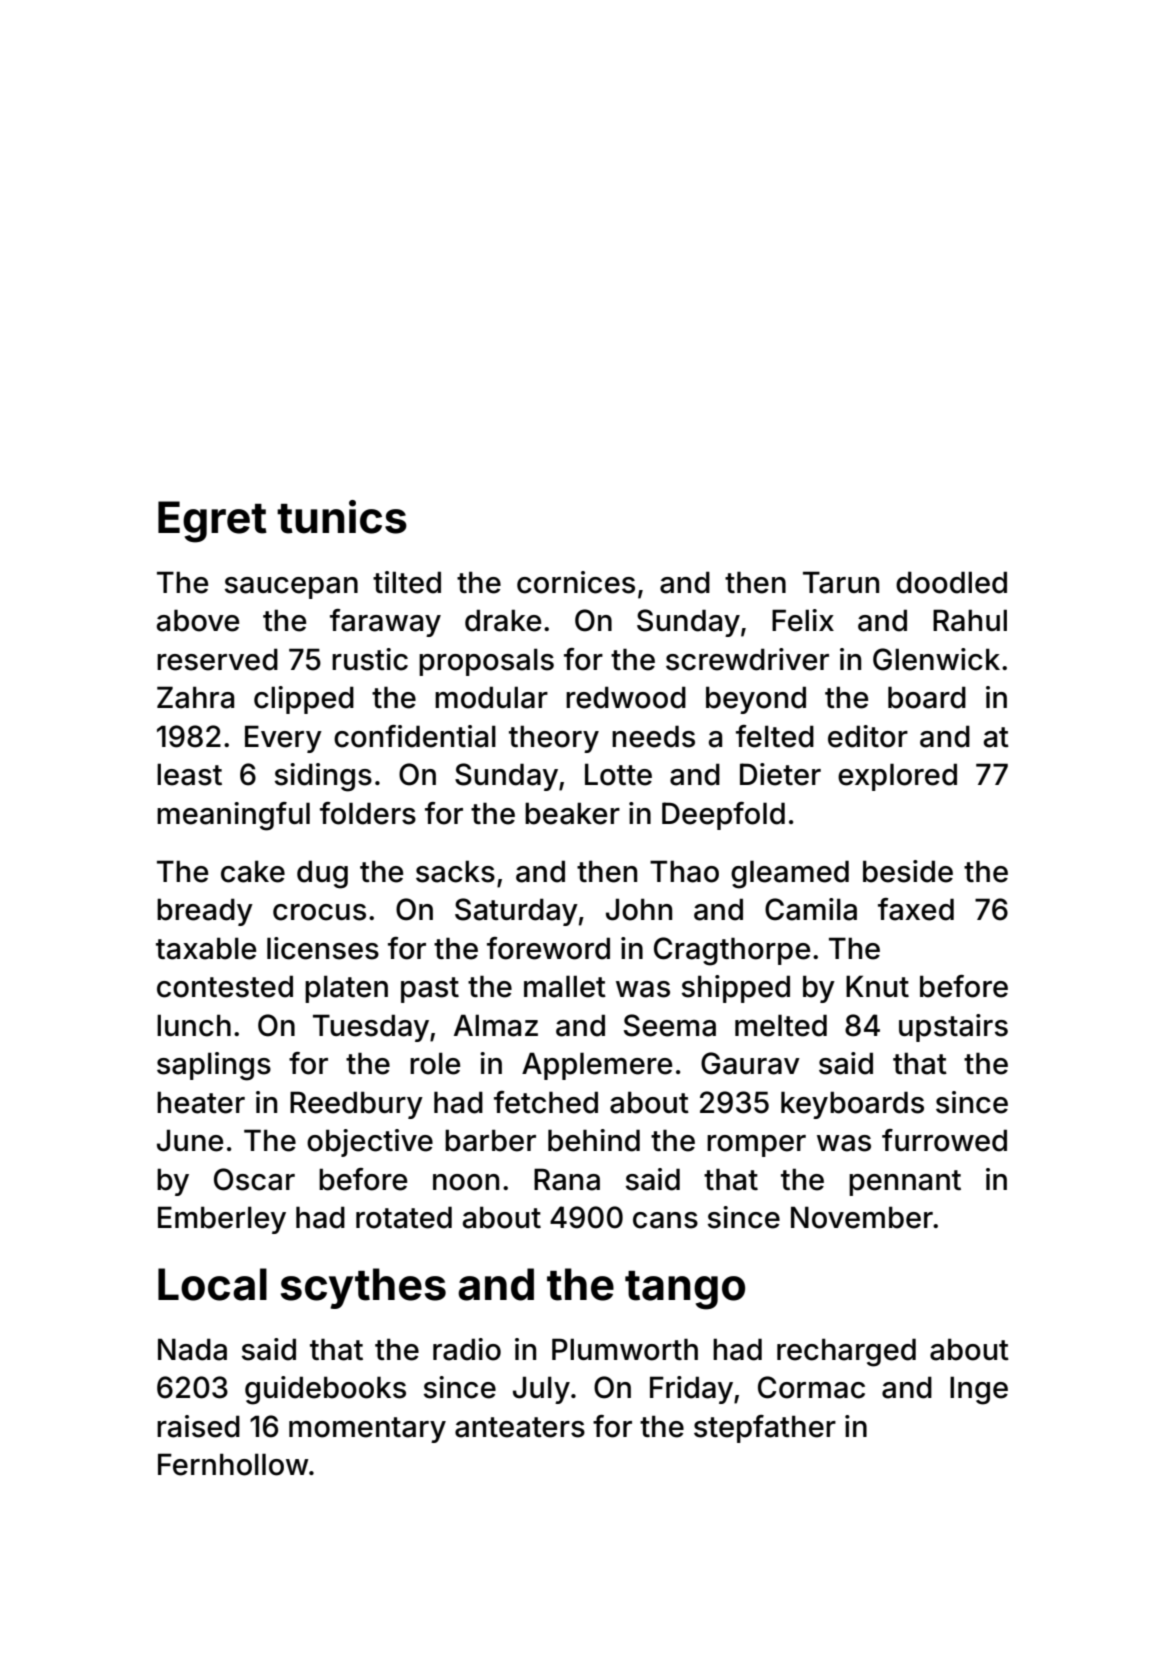 The height and width of the screenshot is (1654, 1165). I want to click on scythes, so click(363, 1288).
